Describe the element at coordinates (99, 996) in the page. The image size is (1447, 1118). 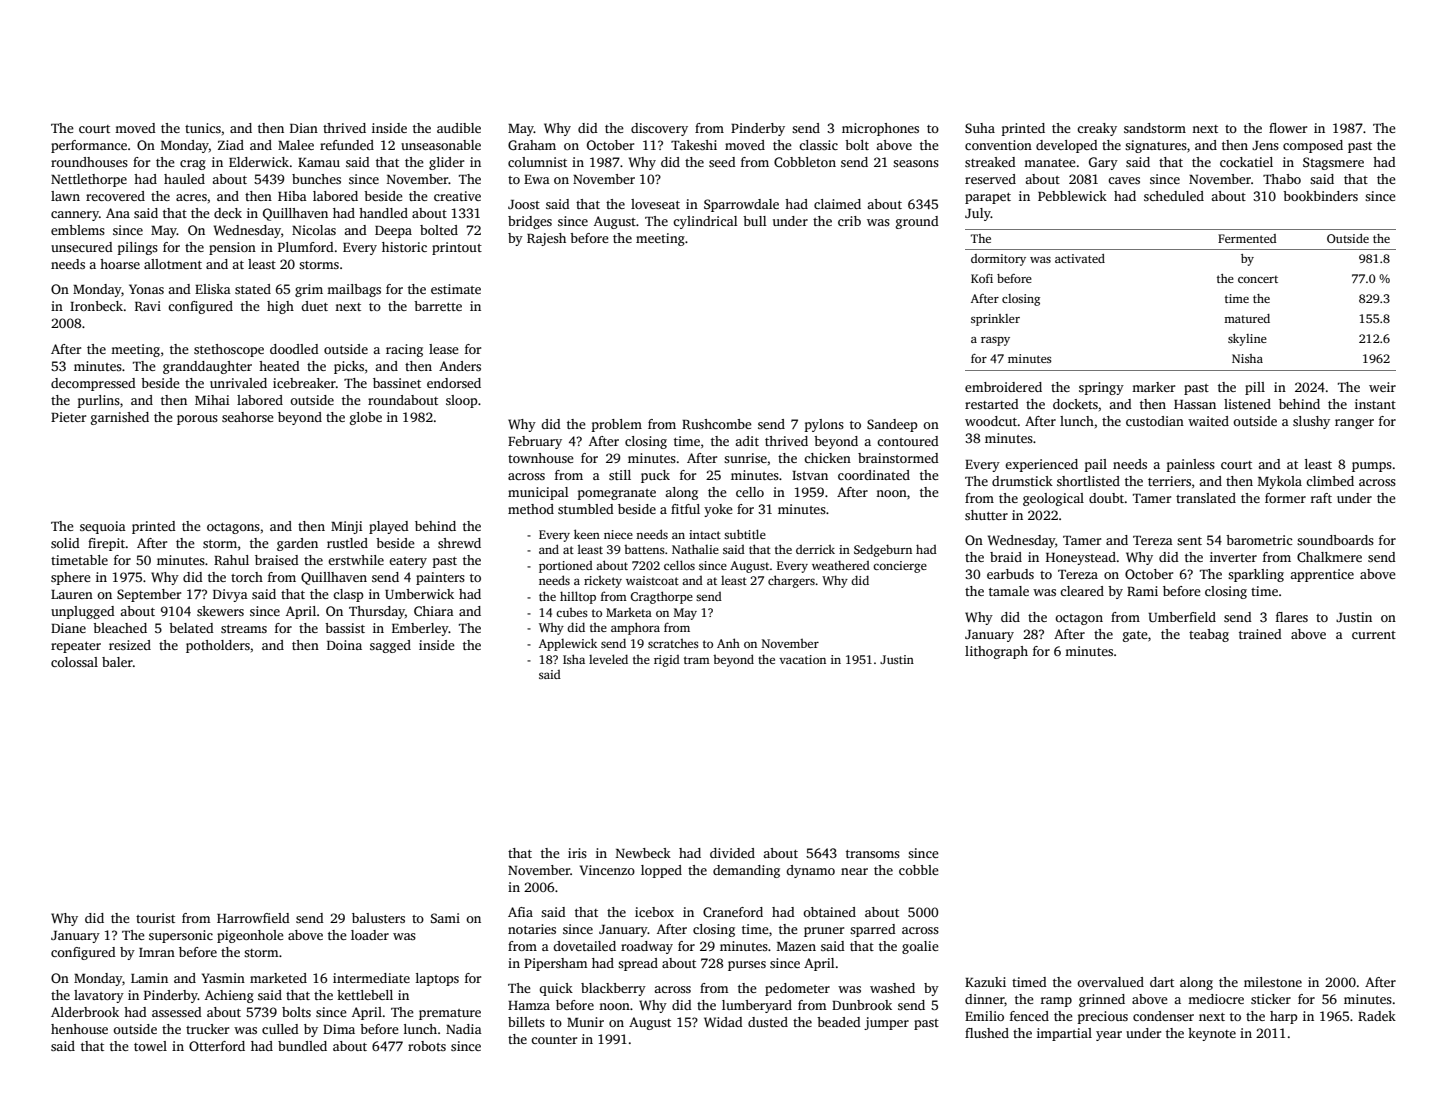
I see `lavatory` at that location.
